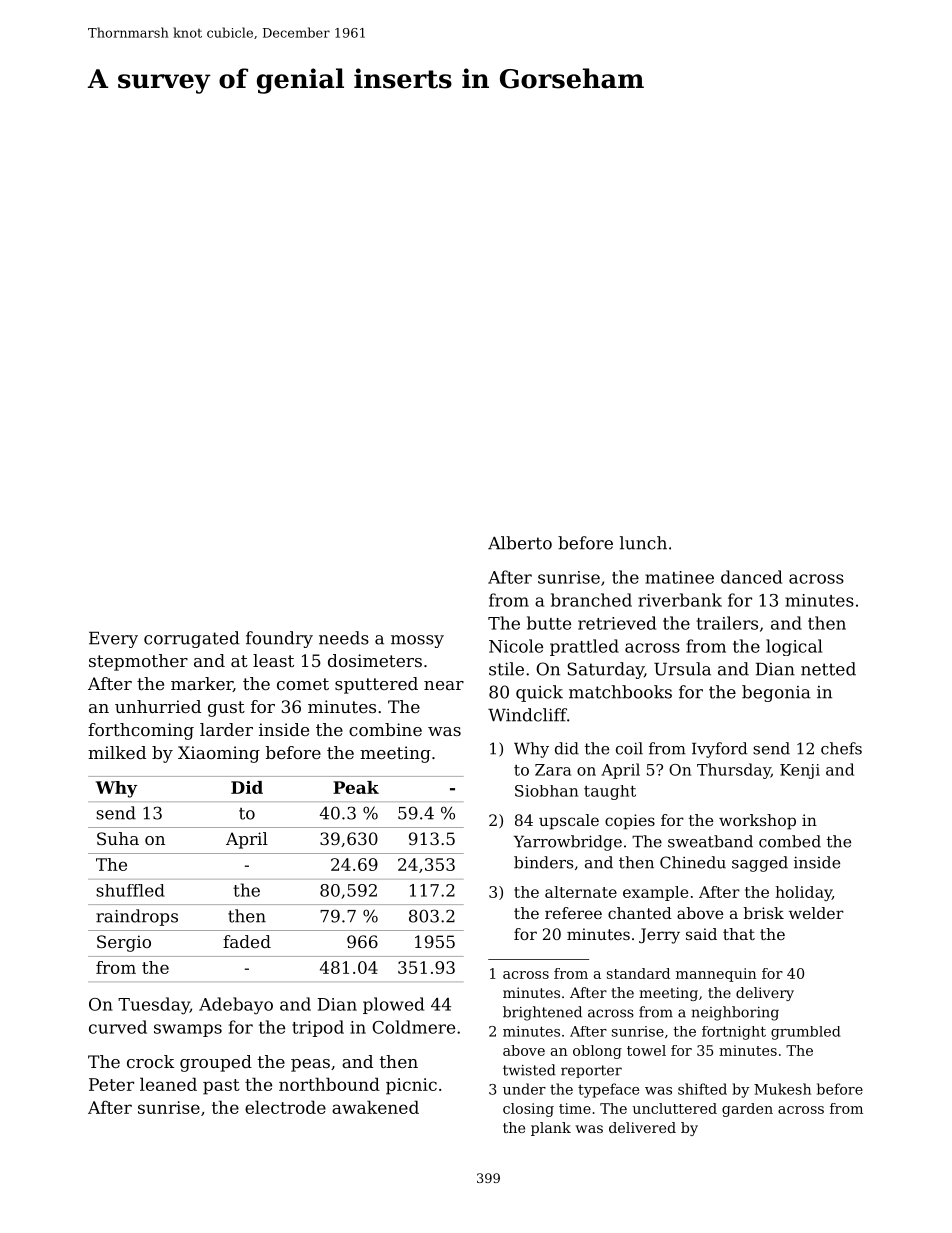  I want to click on workshop, so click(757, 822).
